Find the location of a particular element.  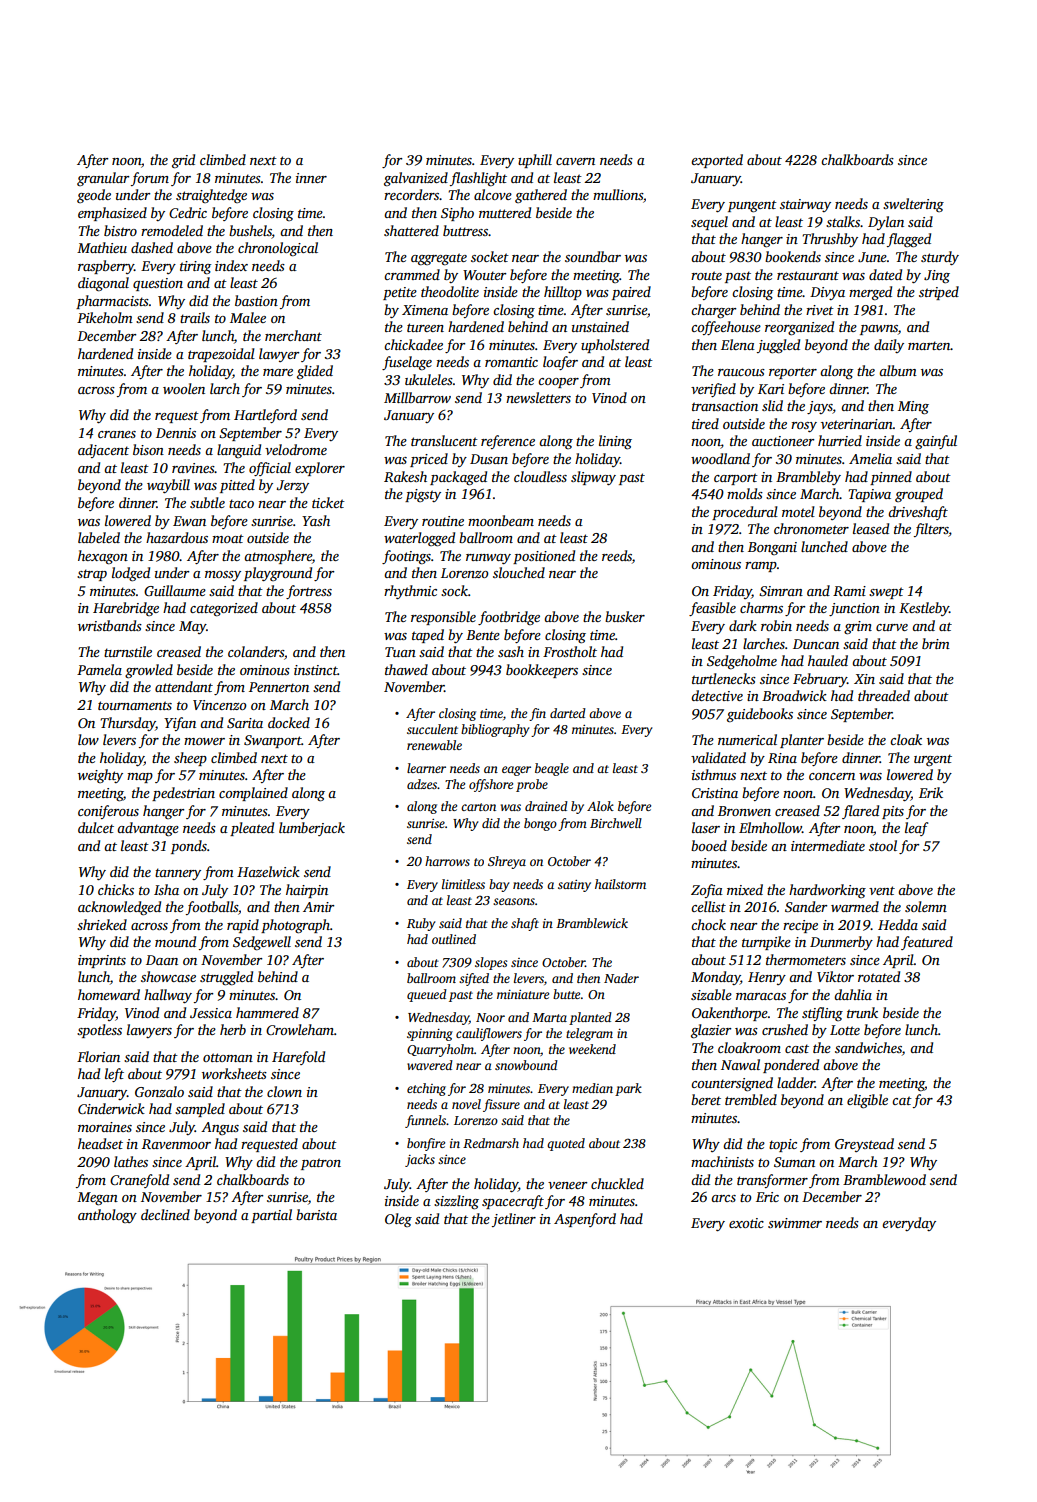

grid is located at coordinates (183, 161).
